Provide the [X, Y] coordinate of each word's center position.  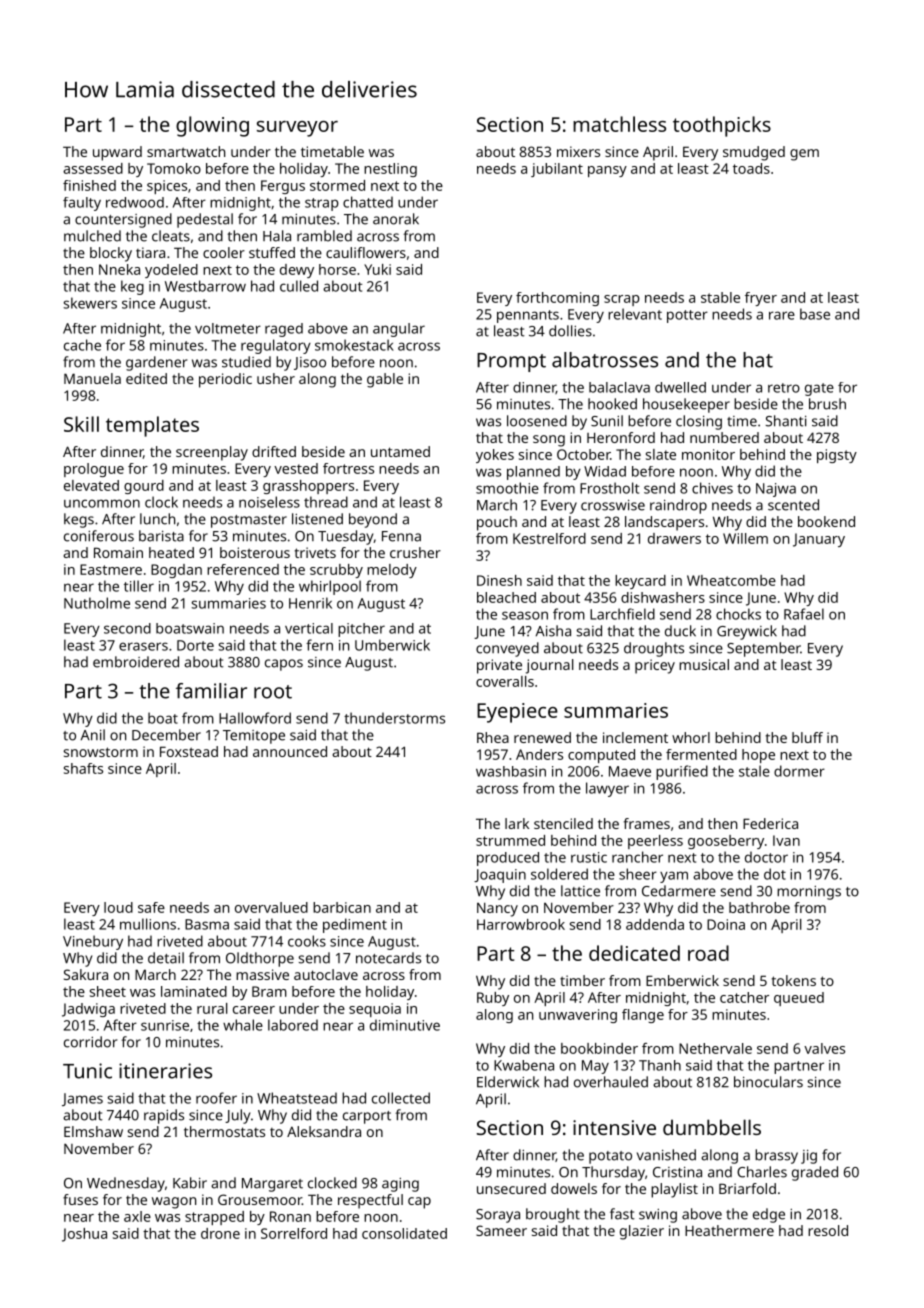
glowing [212, 126]
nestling [390, 170]
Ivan [786, 840]
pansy [607, 171]
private [499, 666]
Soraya [498, 1216]
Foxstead [189, 751]
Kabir [190, 1183]
